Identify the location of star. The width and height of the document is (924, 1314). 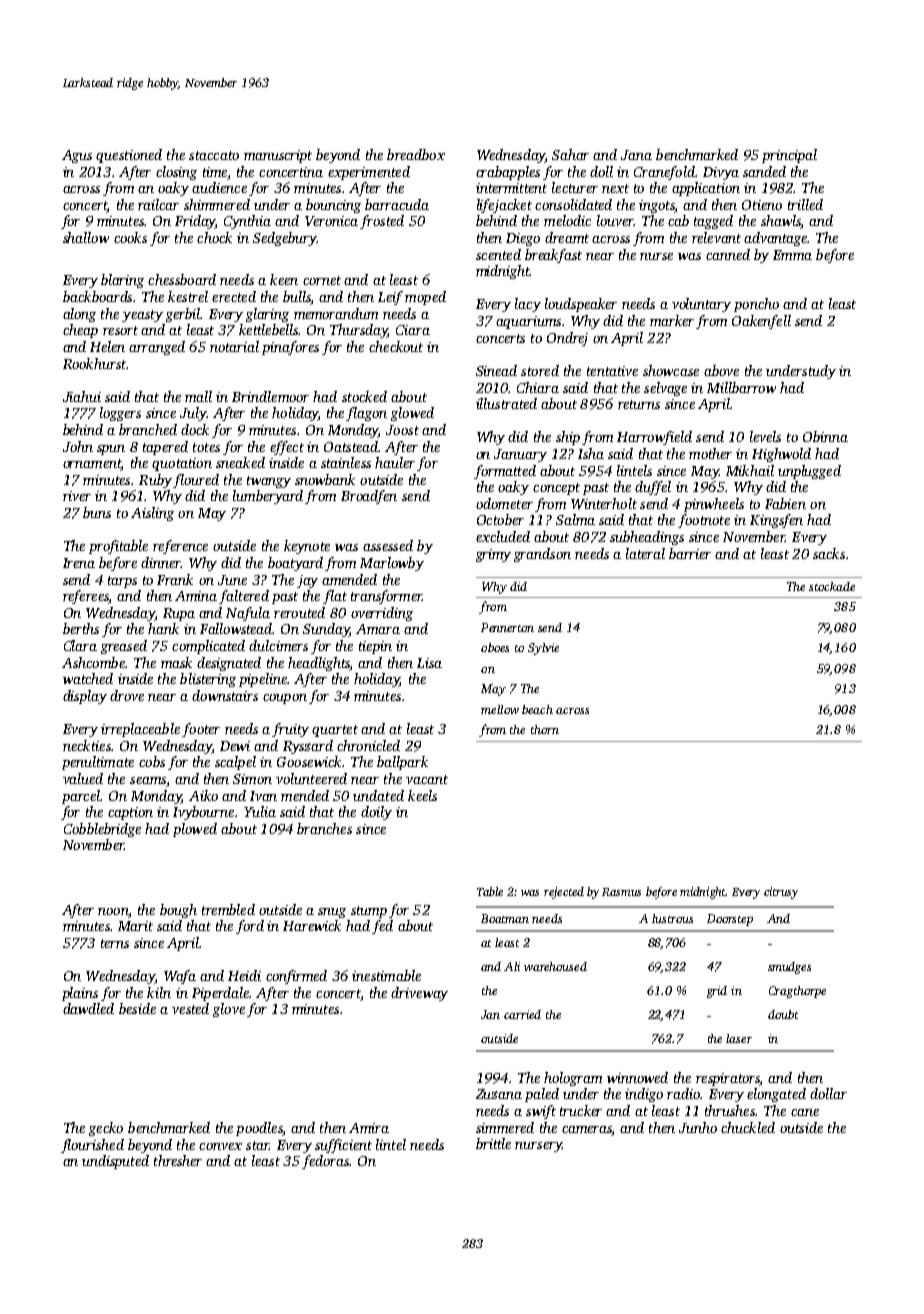
(257, 1145).
